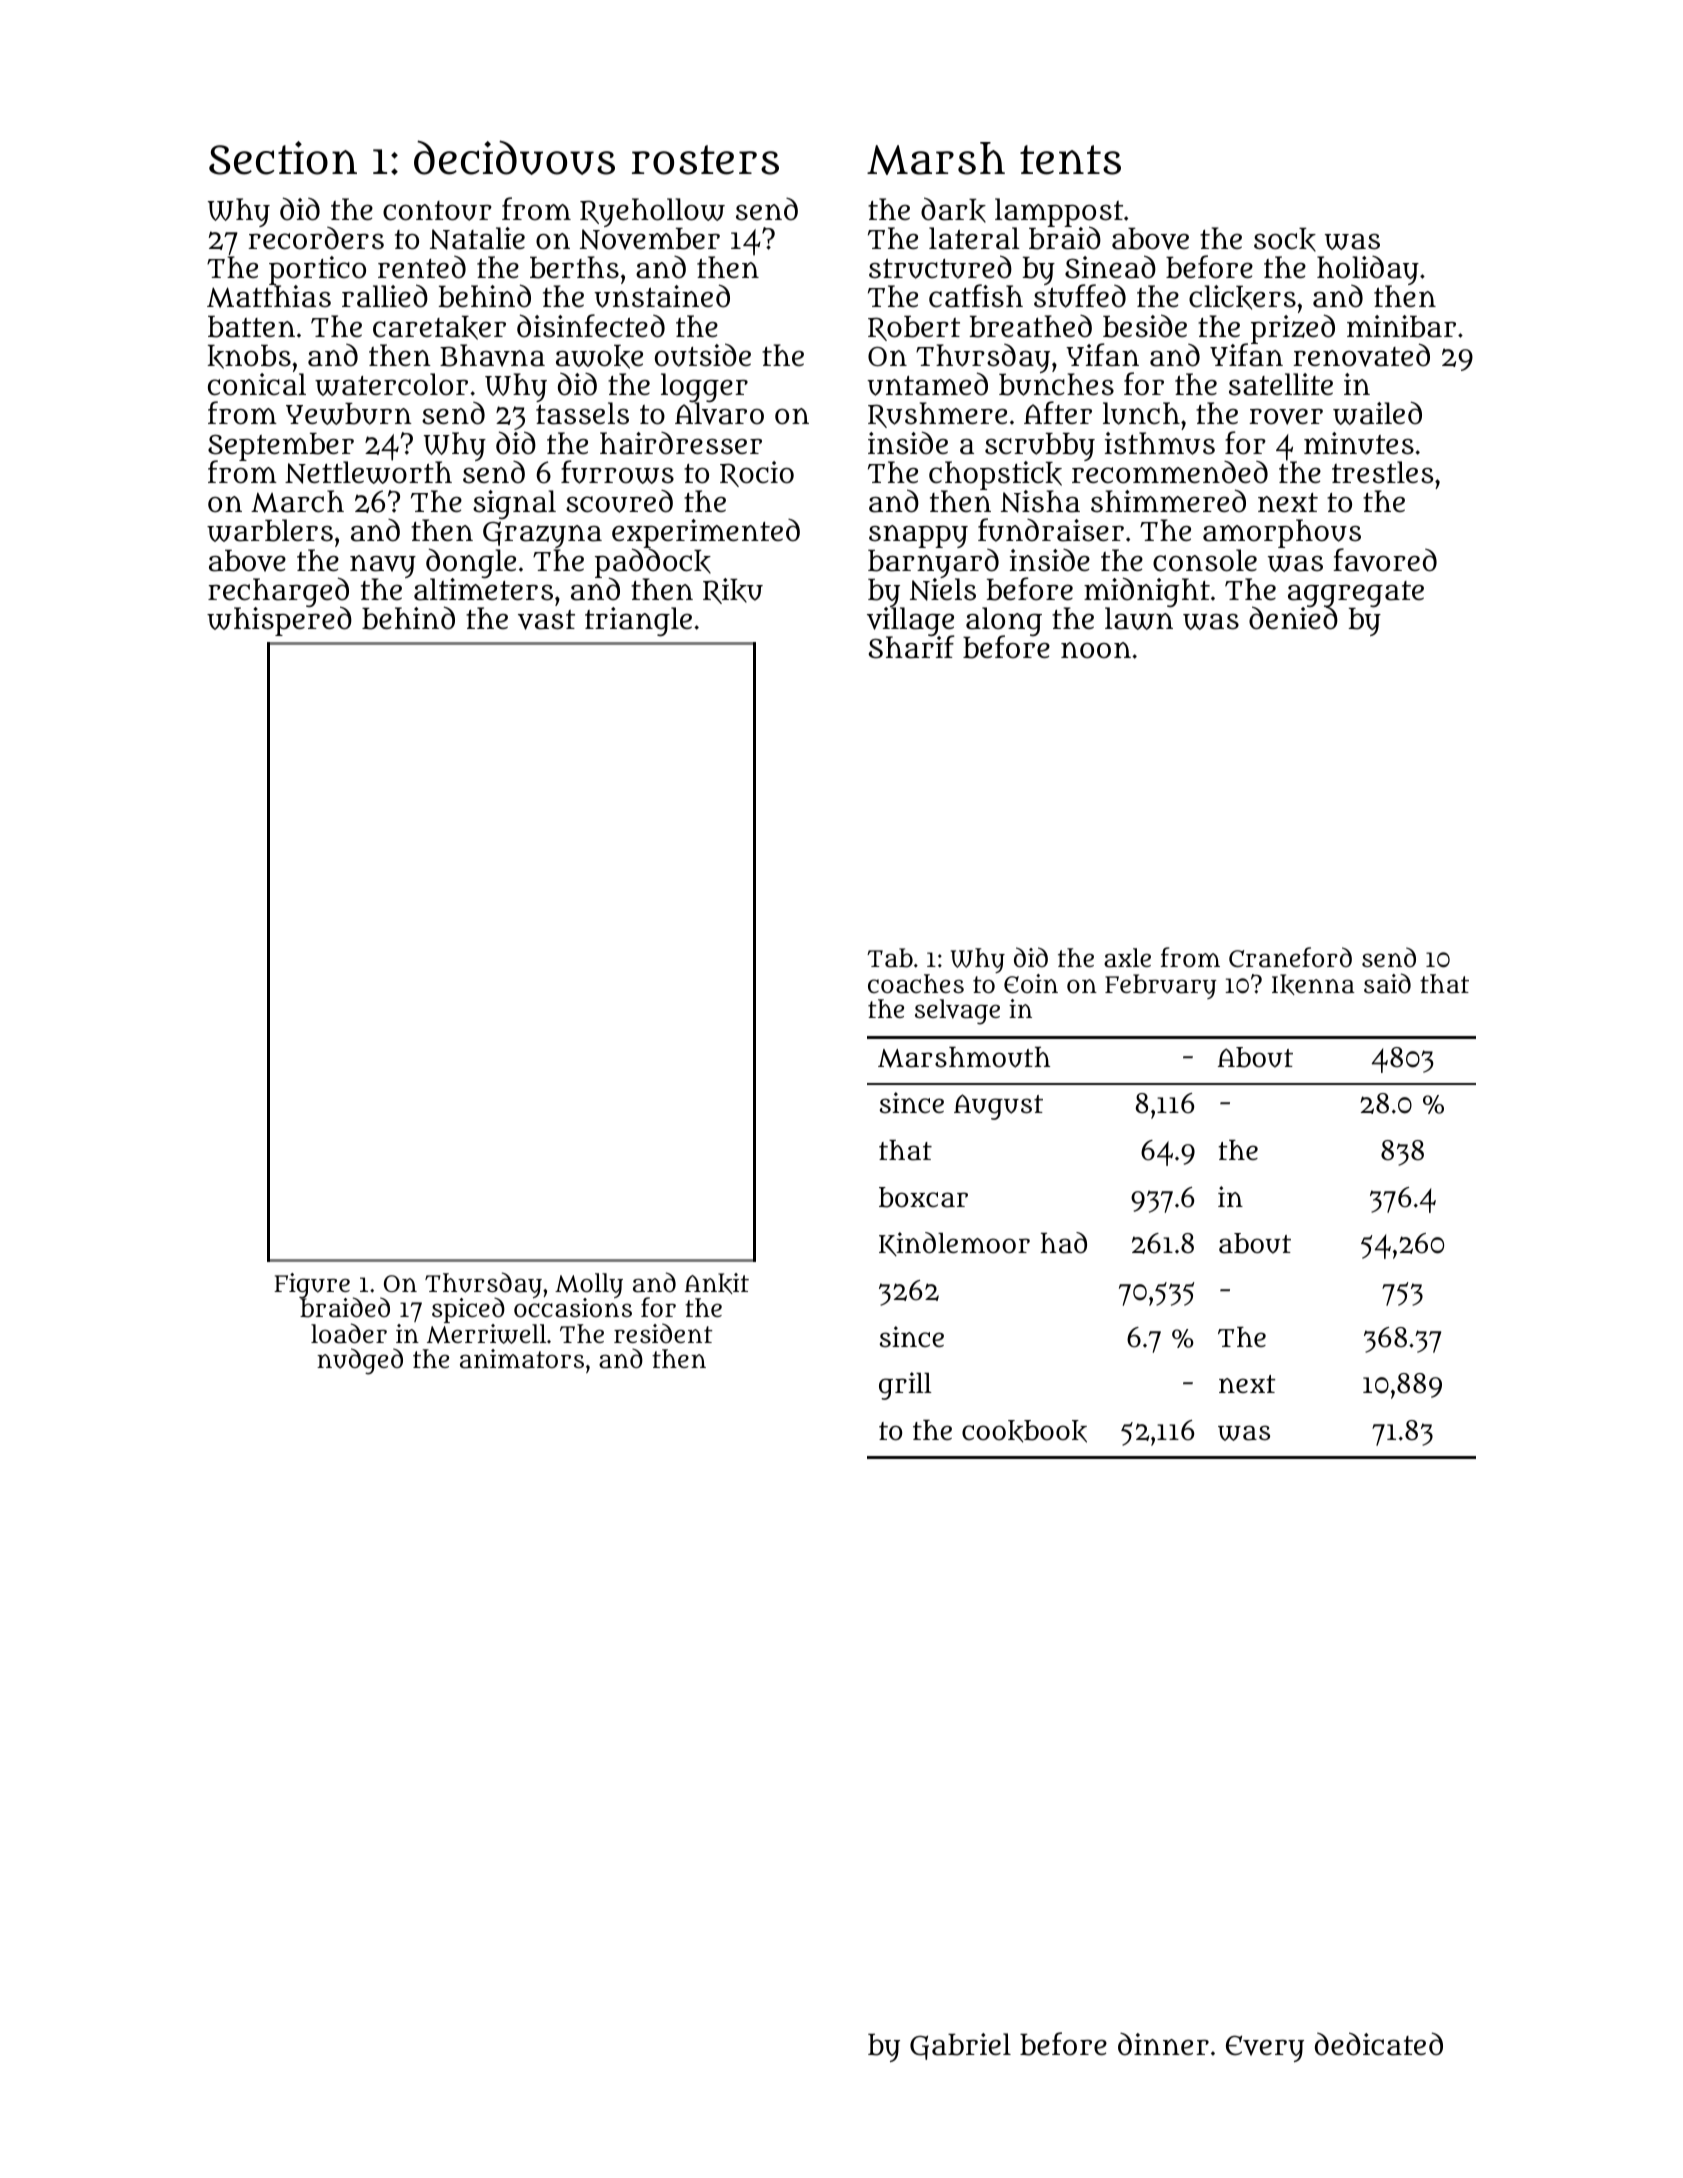 This screenshot has height=2178, width=1683. Describe the element at coordinates (385, 296) in the screenshot. I see `rallied` at that location.
